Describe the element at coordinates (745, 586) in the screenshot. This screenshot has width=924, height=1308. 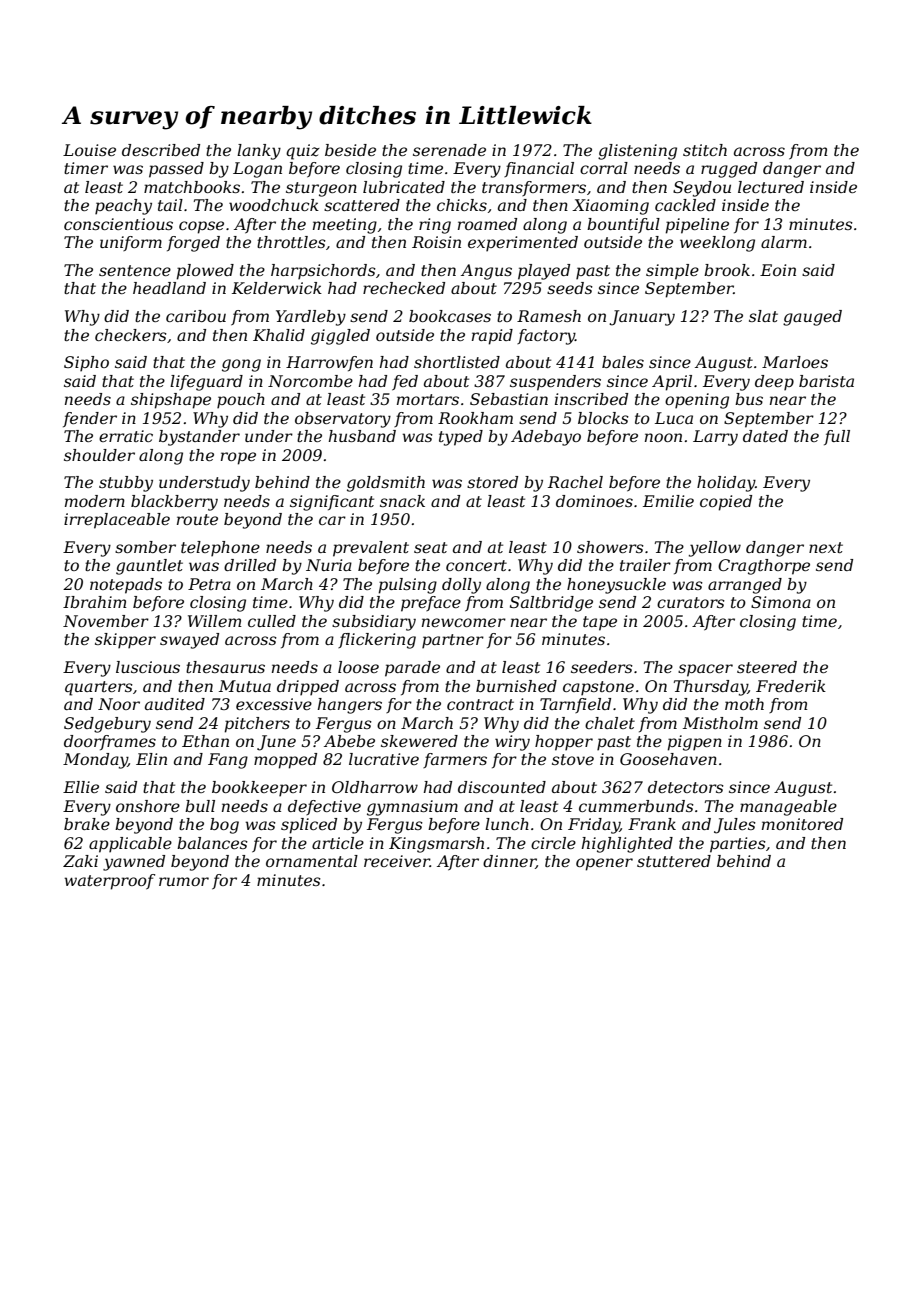
I see `arranged` at that location.
